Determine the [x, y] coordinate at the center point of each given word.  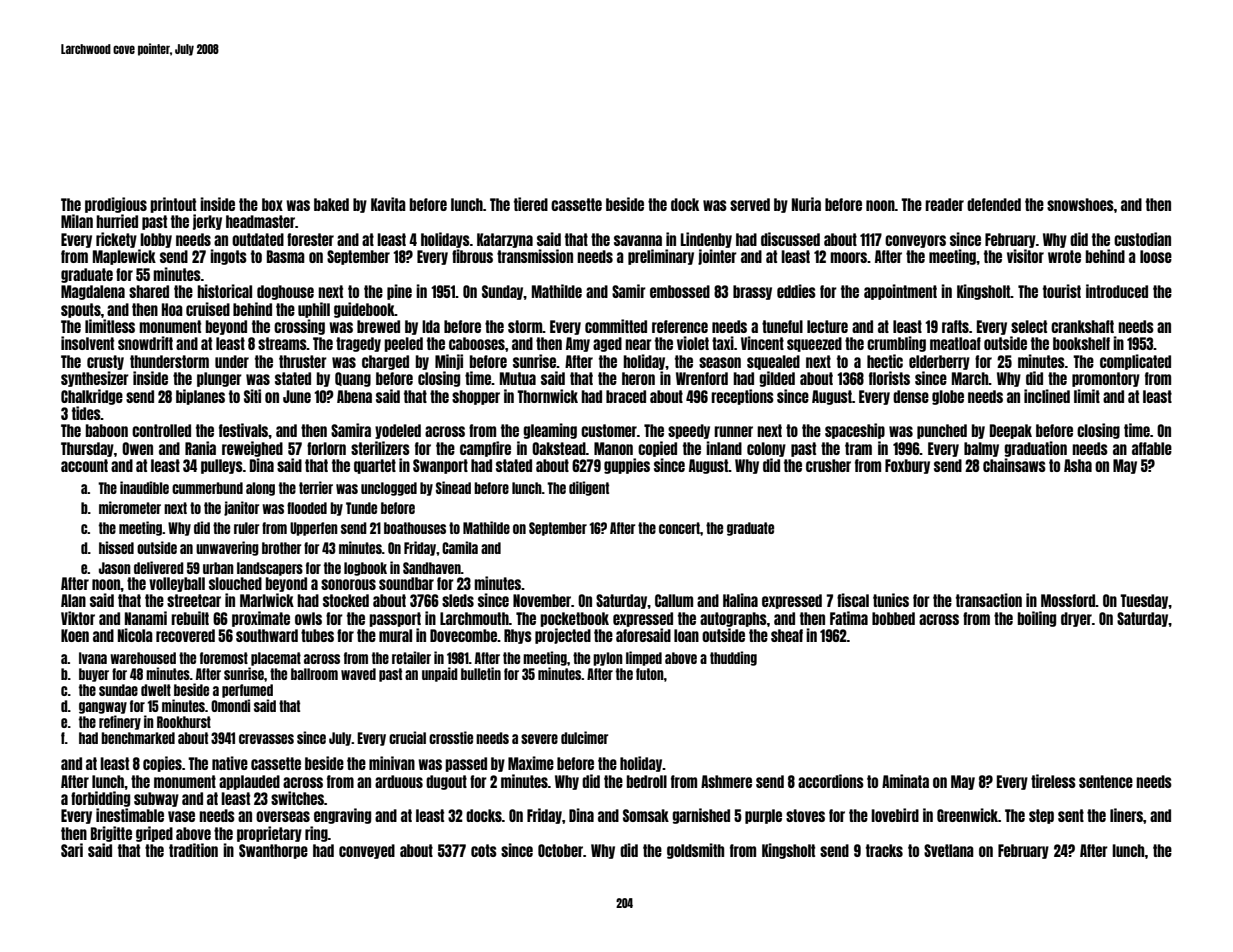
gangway [103, 708]
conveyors [915, 241]
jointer [717, 257]
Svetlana [949, 850]
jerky [207, 222]
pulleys [222, 466]
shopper [476, 397]
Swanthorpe [273, 851]
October [560, 850]
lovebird [895, 815]
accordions [831, 781]
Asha [1078, 465]
